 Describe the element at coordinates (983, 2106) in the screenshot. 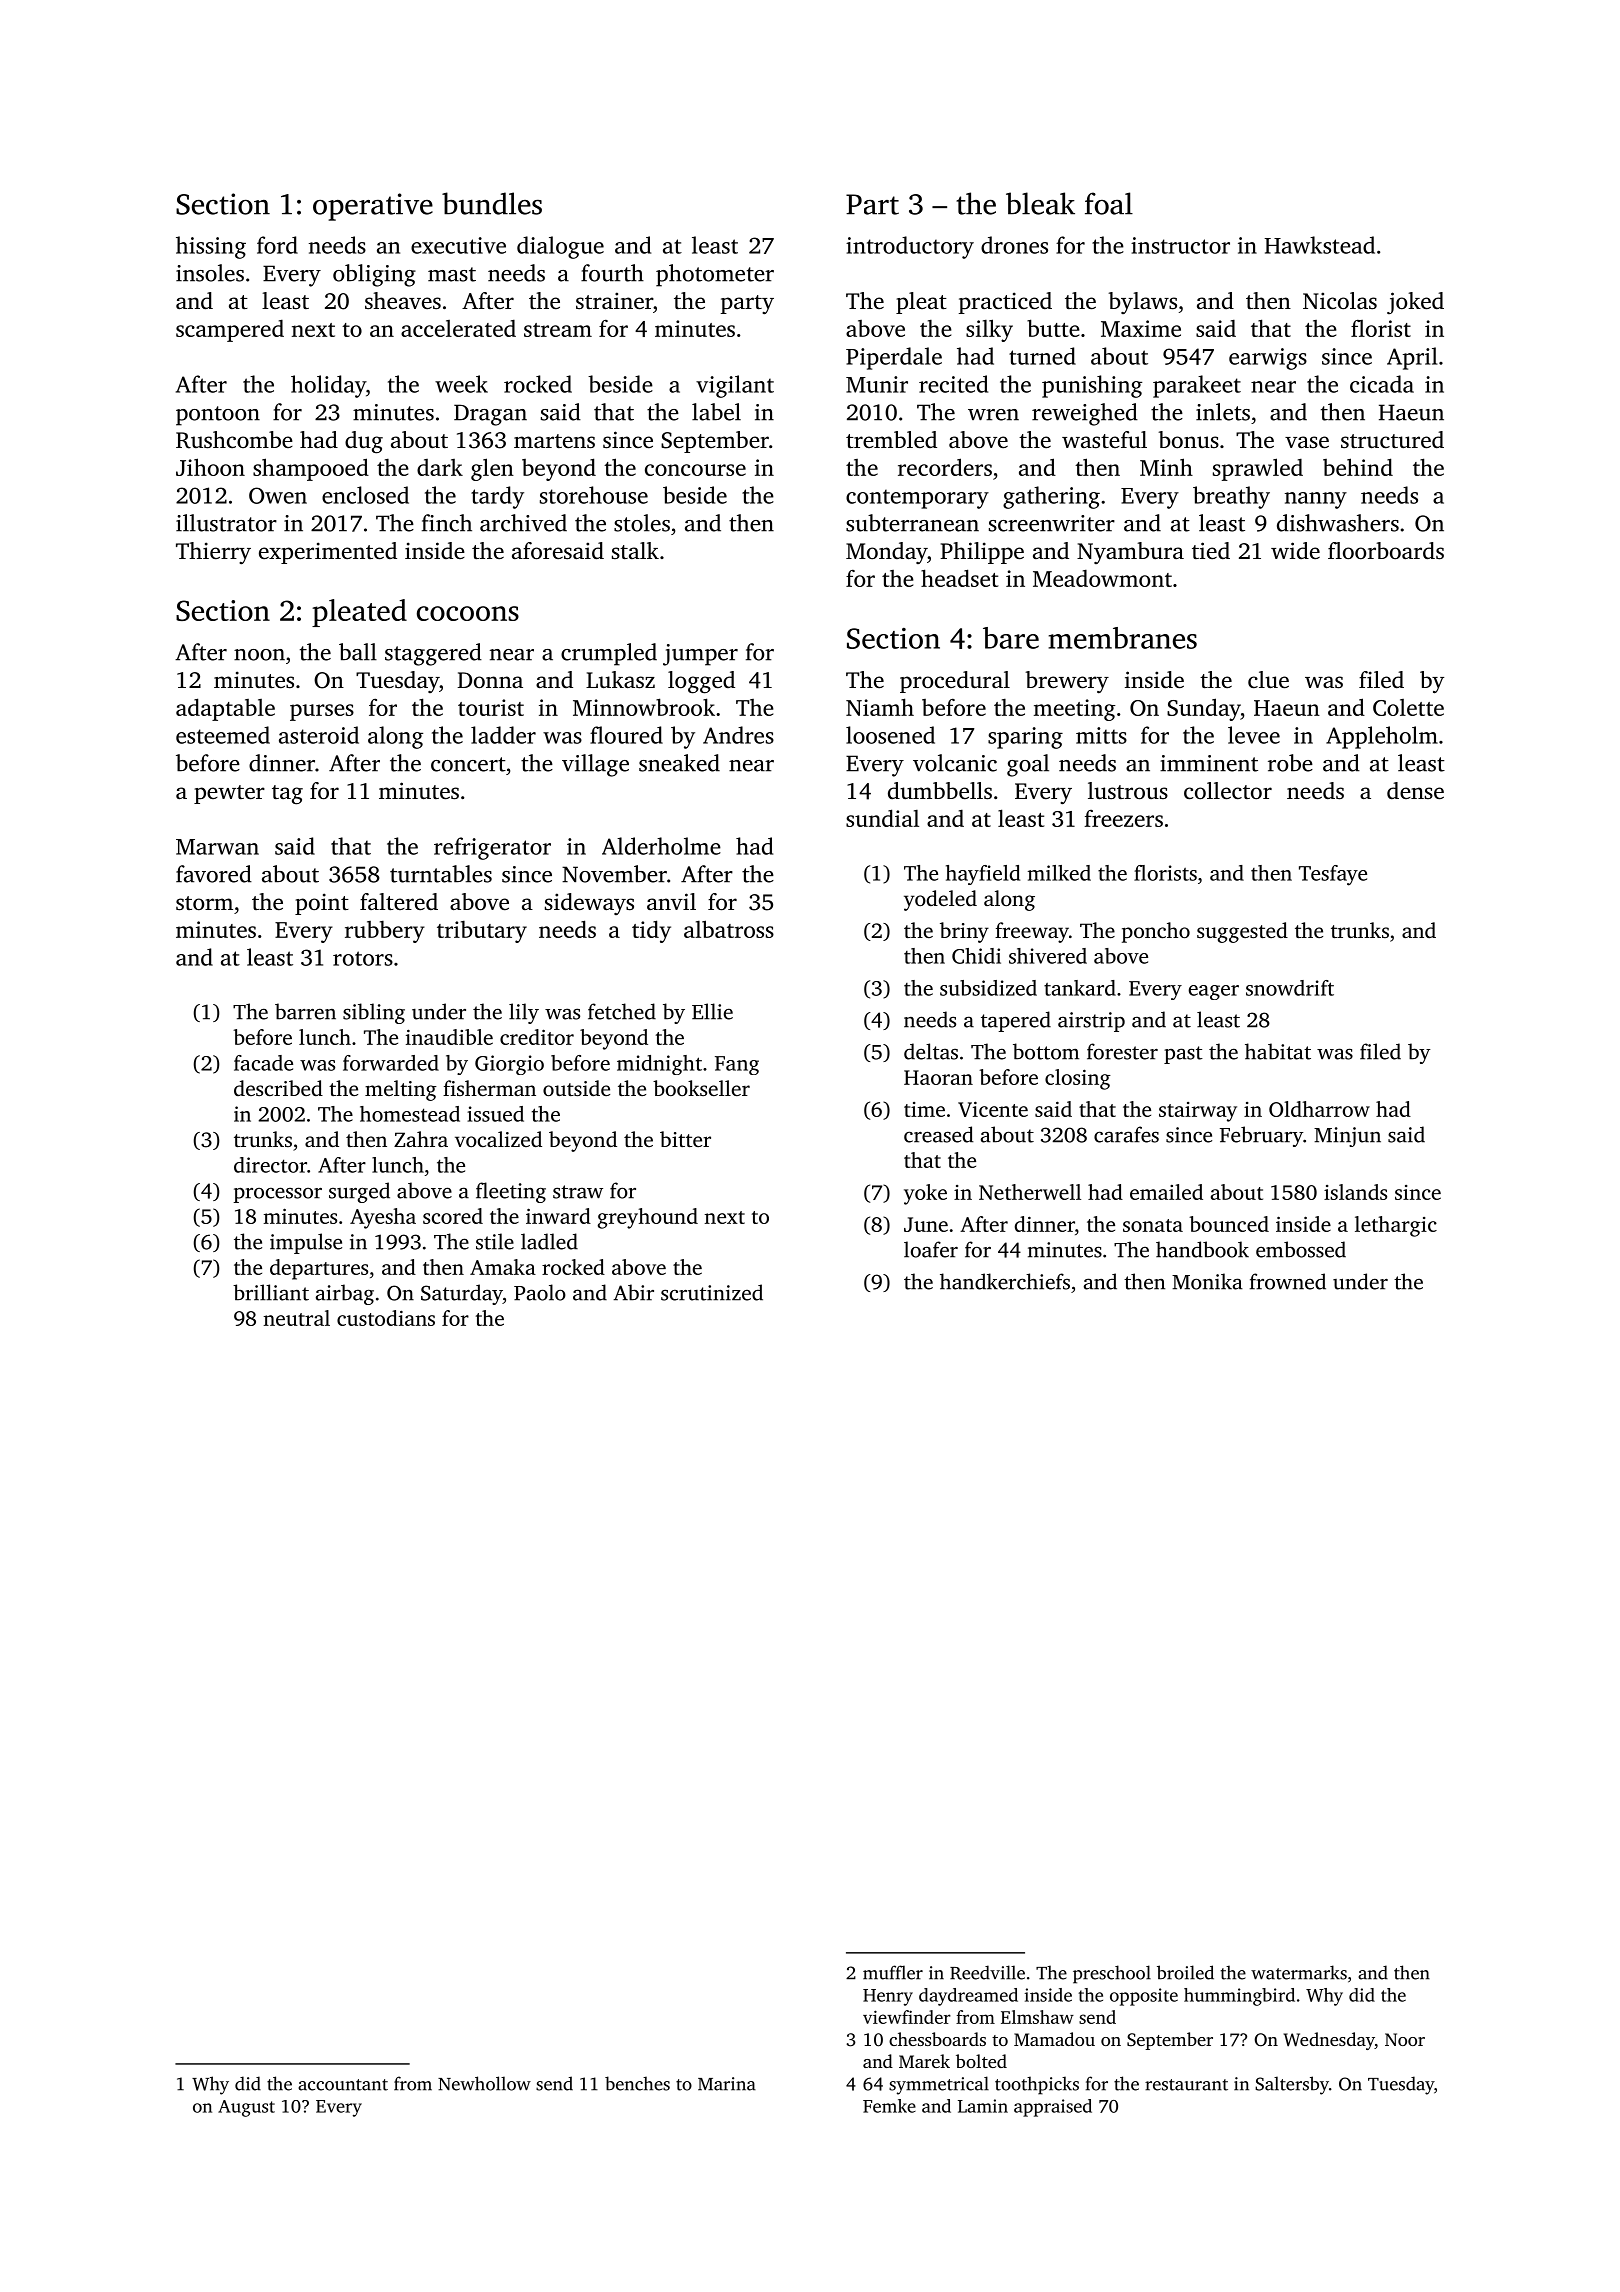

I see `Lamin` at that location.
